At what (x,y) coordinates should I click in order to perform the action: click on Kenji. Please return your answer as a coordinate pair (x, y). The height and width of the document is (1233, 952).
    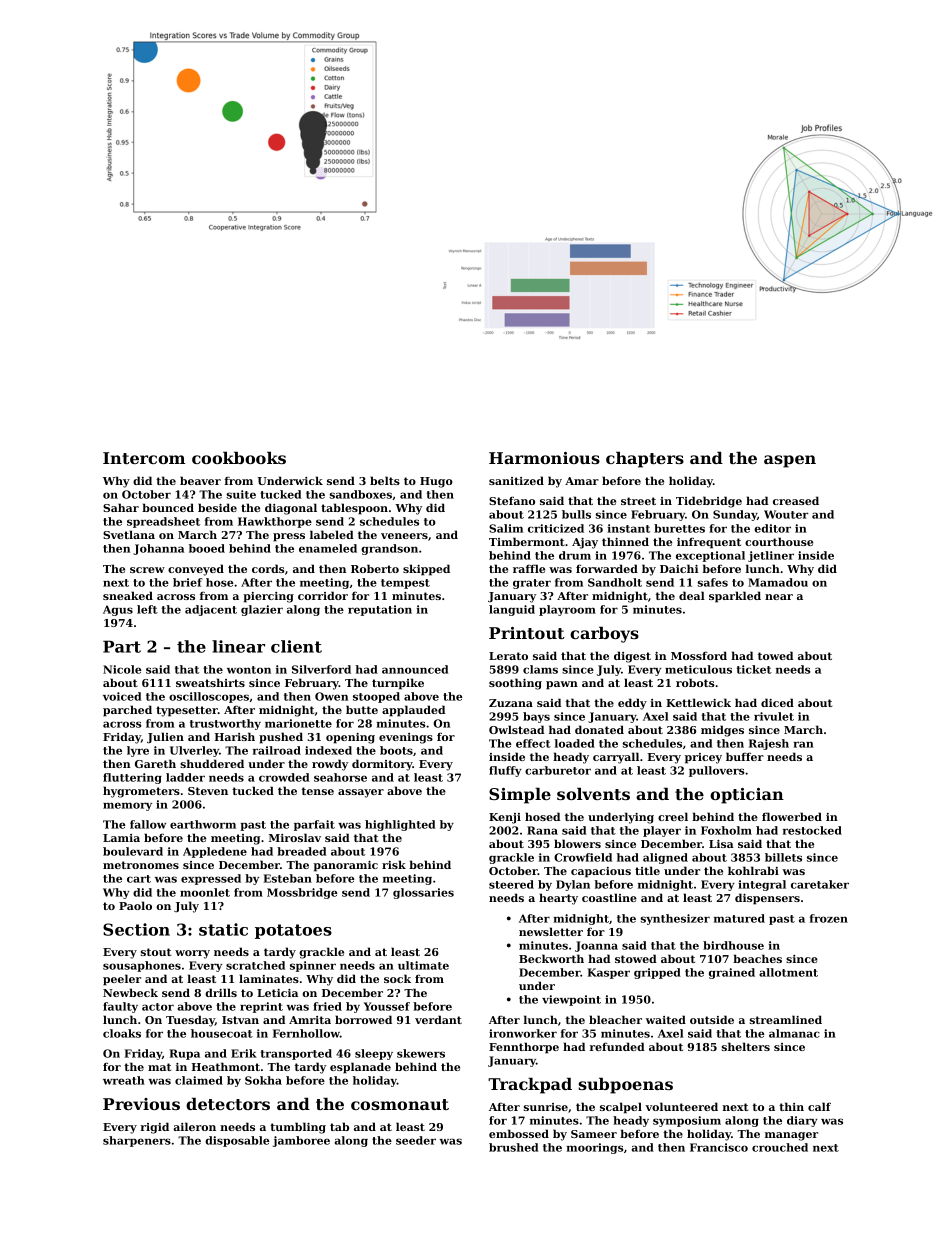
    Looking at the image, I should click on (505, 818).
